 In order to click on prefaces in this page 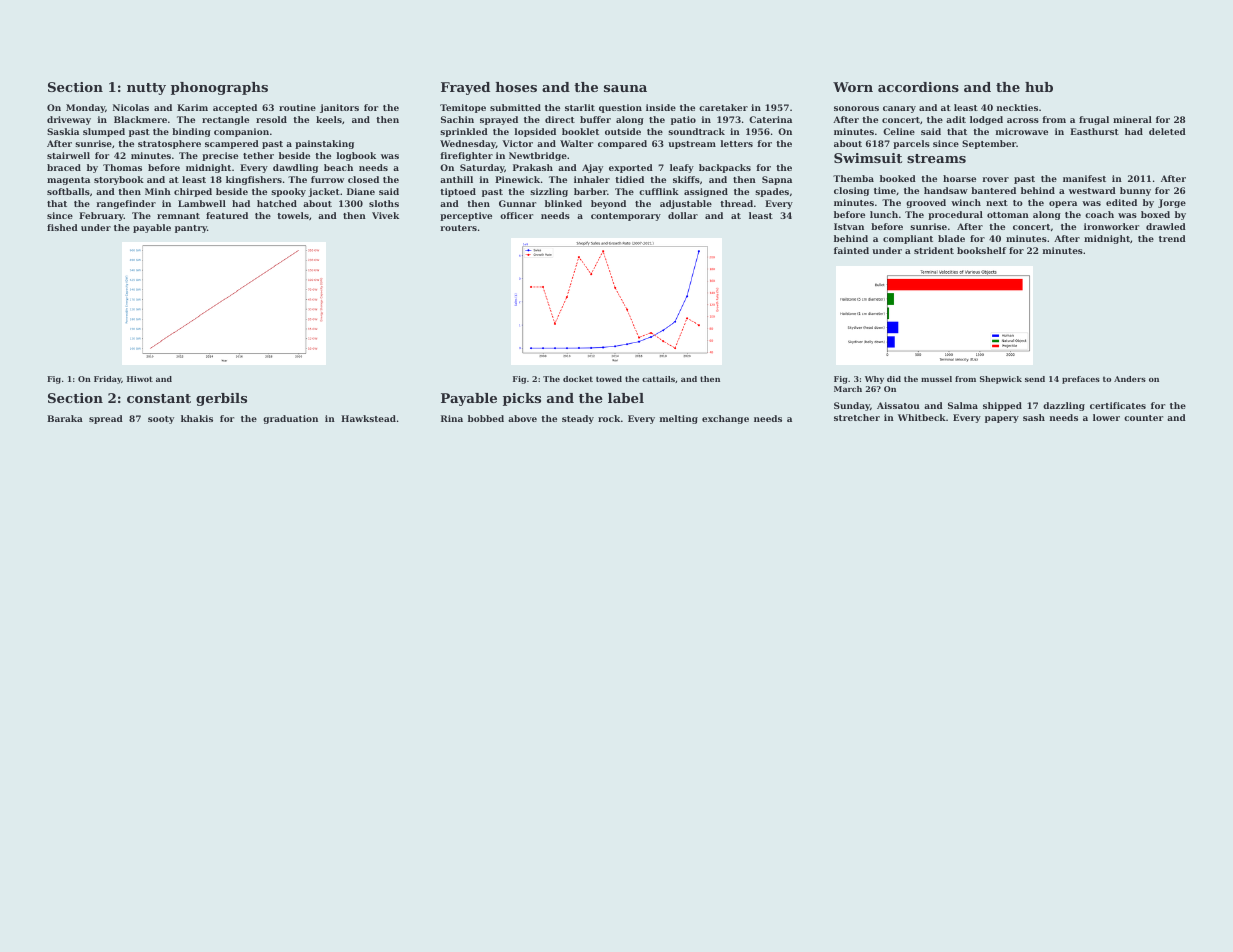, I will do `click(1081, 380)`.
